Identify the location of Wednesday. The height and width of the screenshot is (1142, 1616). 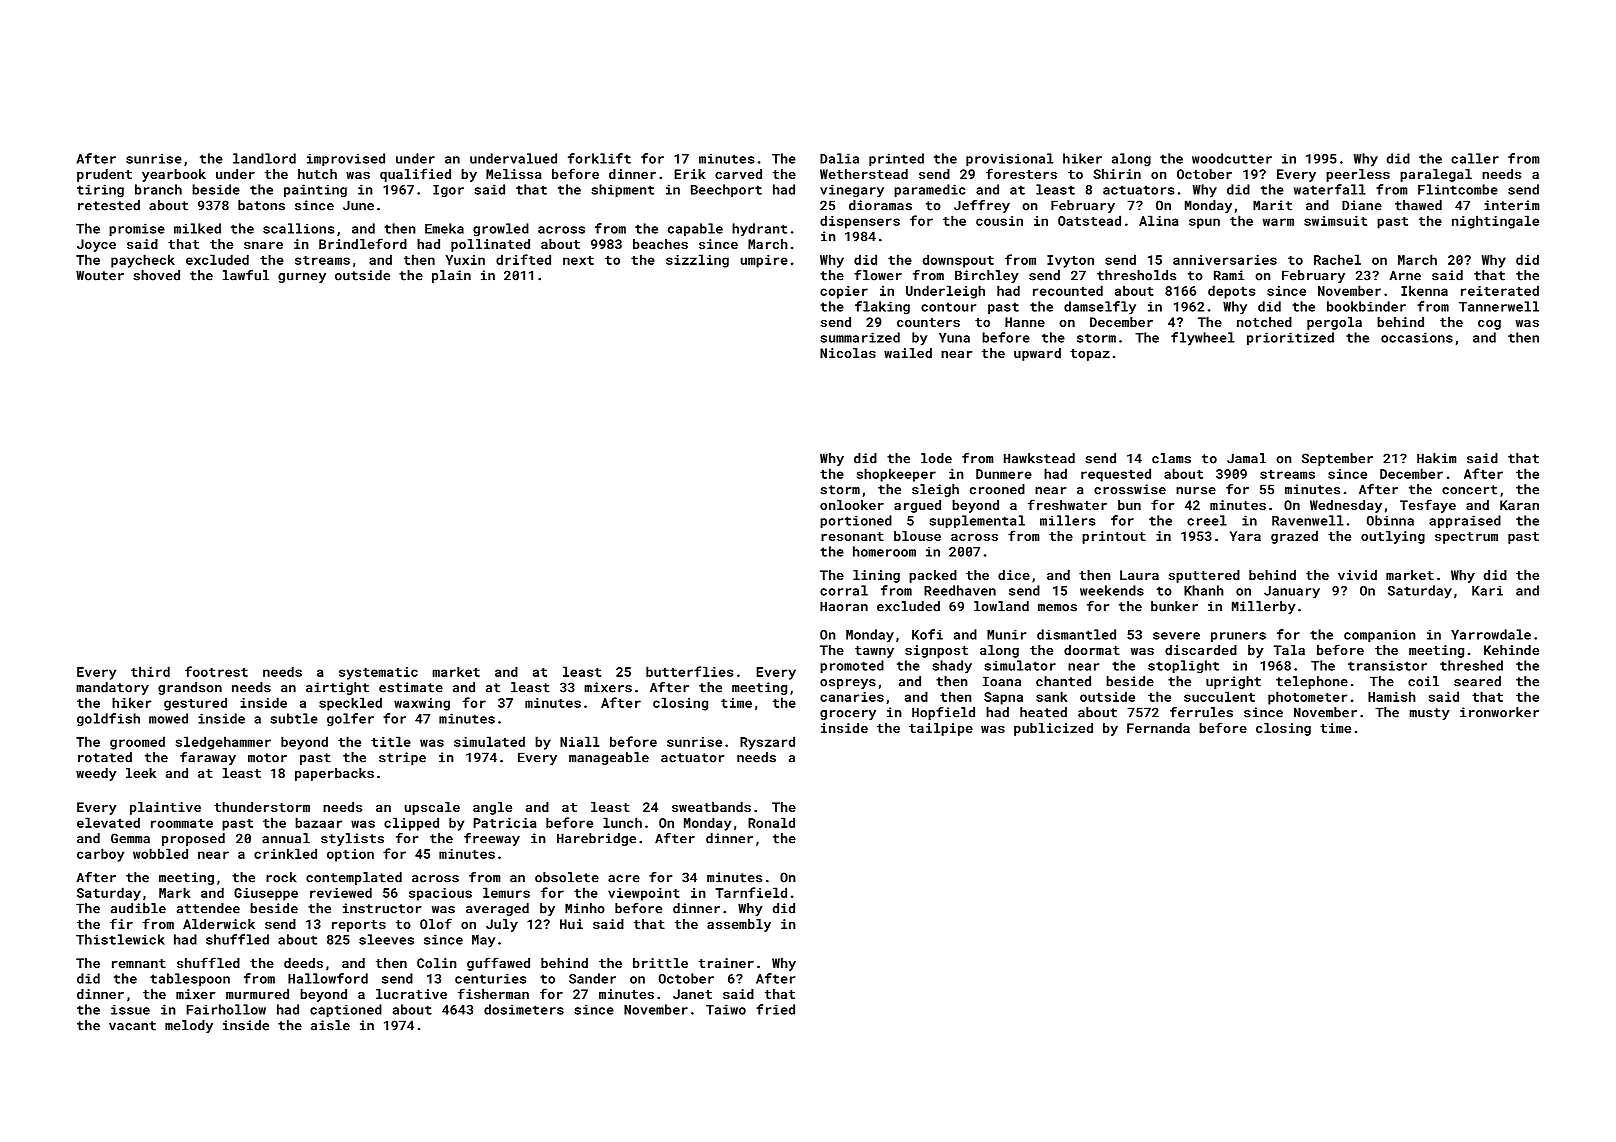
(1346, 506).
